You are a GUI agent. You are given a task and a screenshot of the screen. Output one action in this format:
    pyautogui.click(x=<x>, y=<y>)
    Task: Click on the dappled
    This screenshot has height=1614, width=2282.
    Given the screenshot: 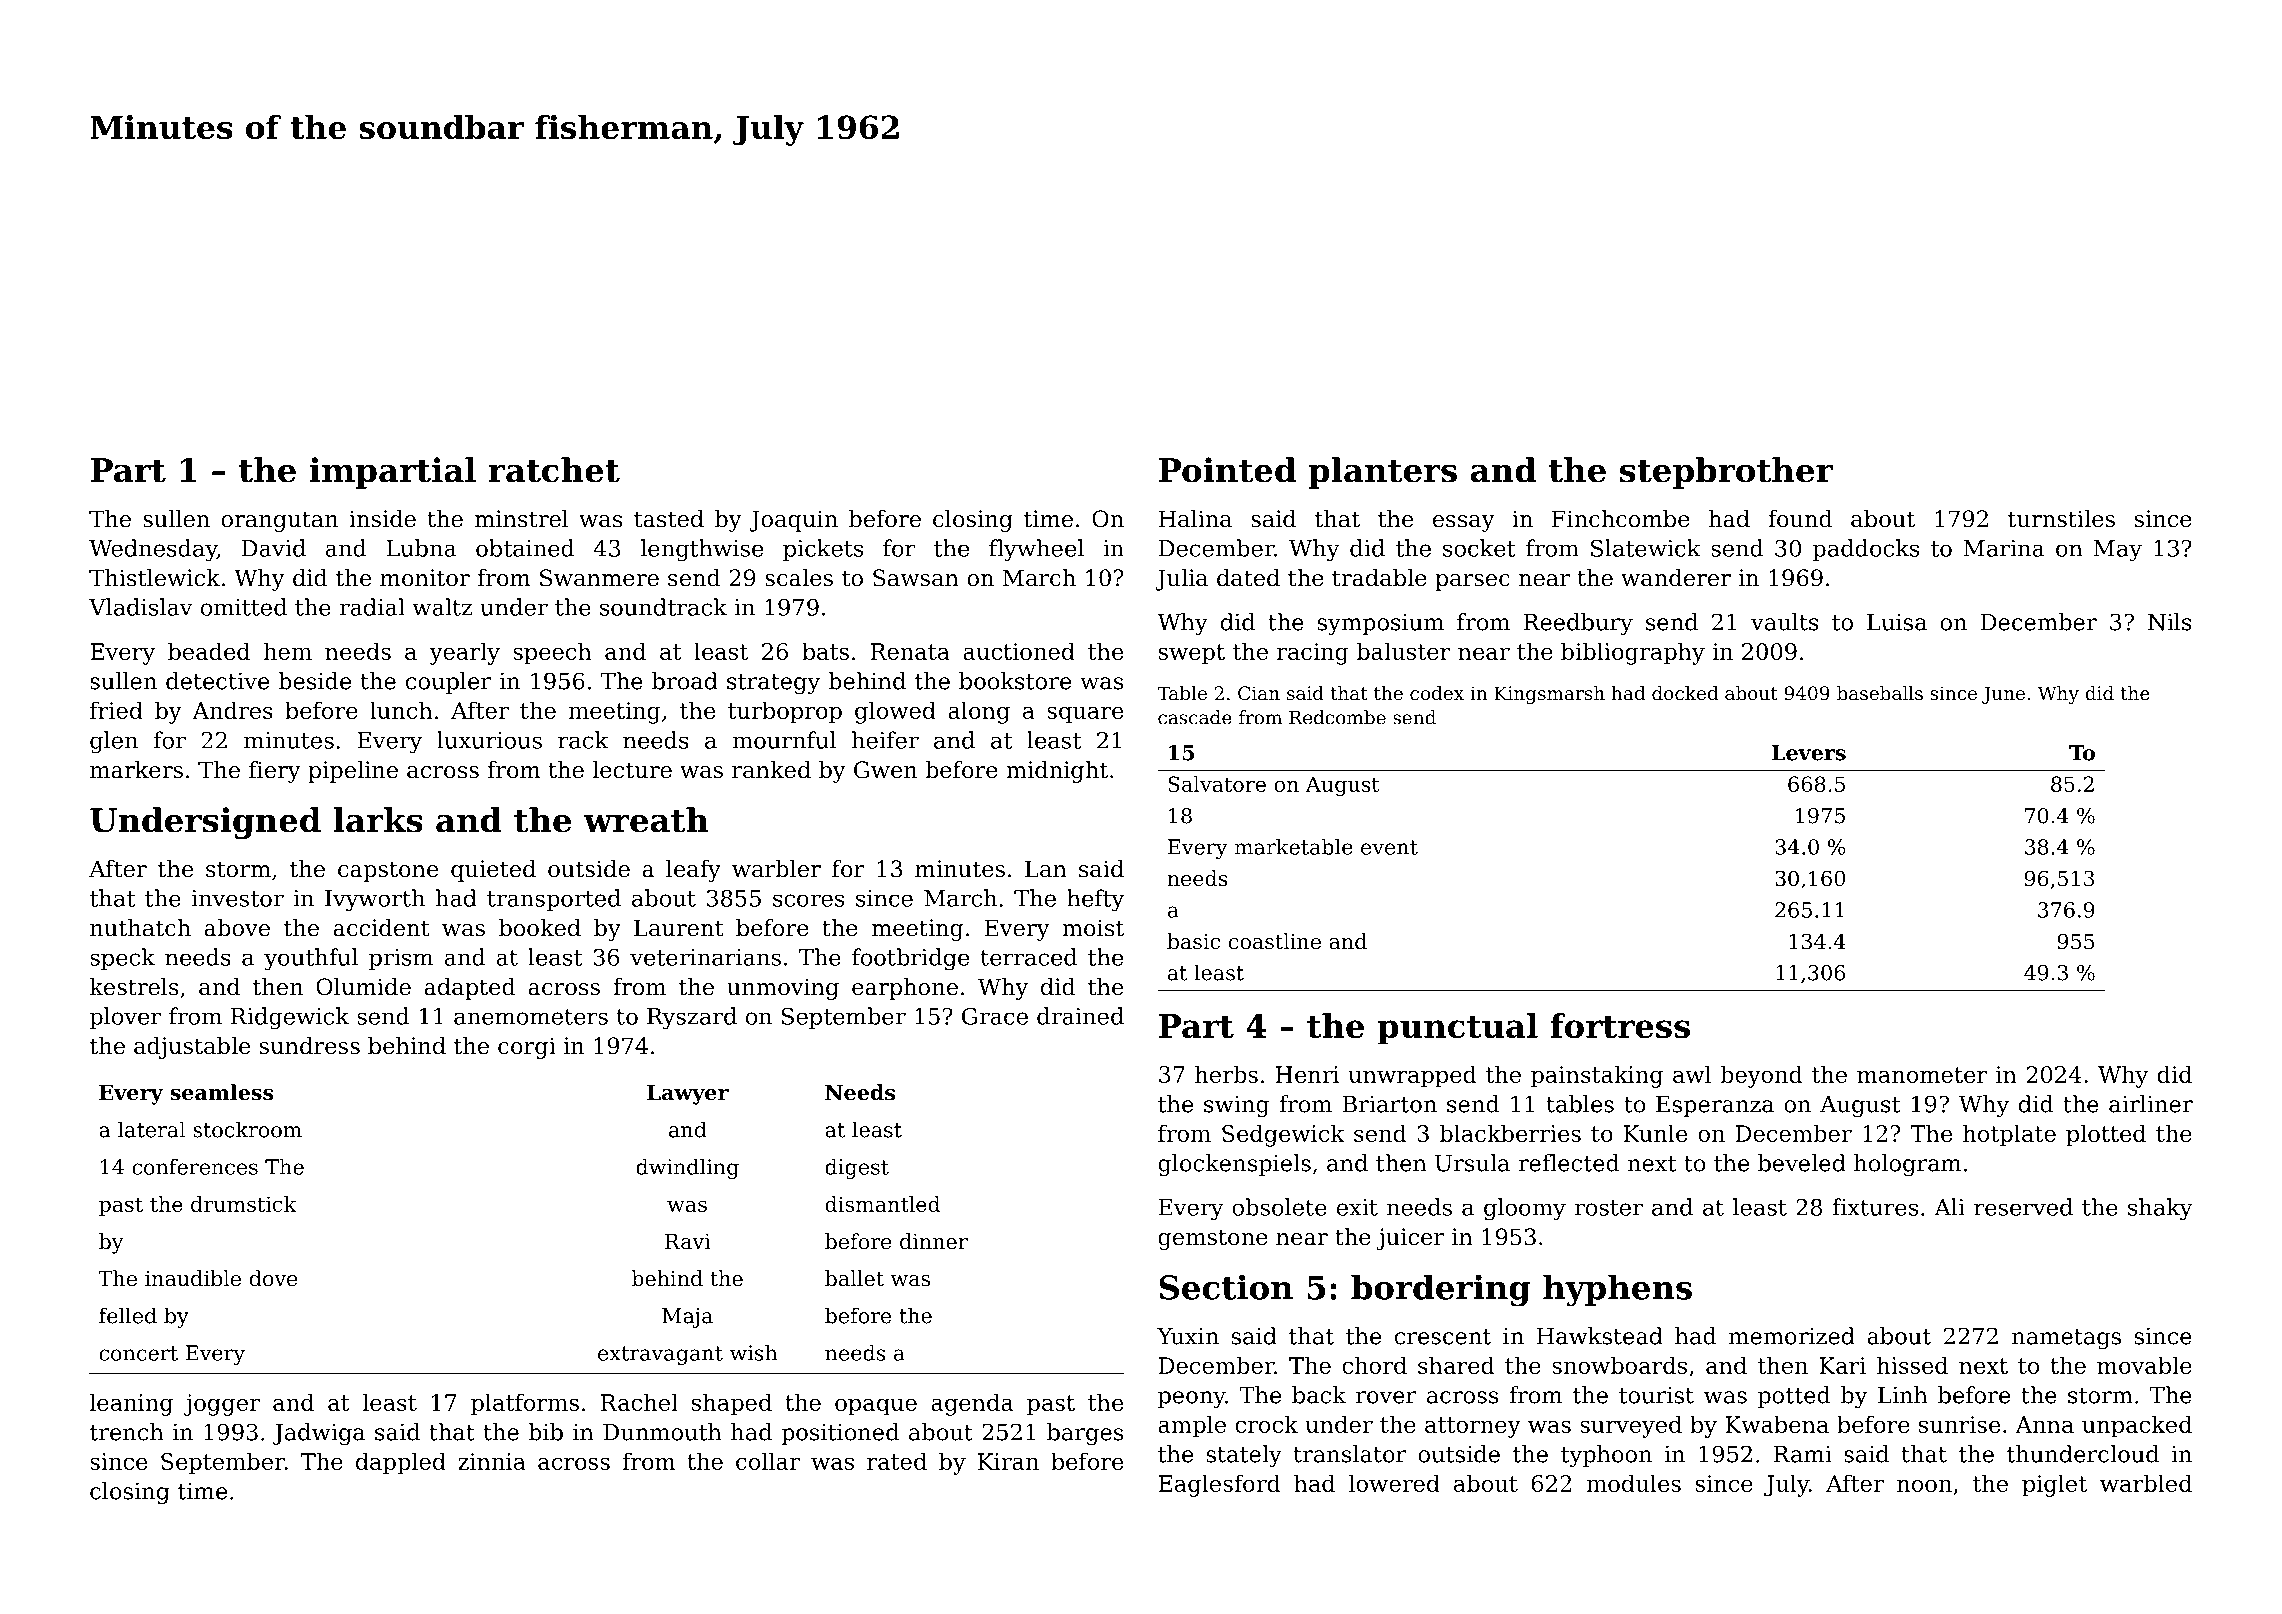 What is the action you would take?
    pyautogui.click(x=401, y=1463)
